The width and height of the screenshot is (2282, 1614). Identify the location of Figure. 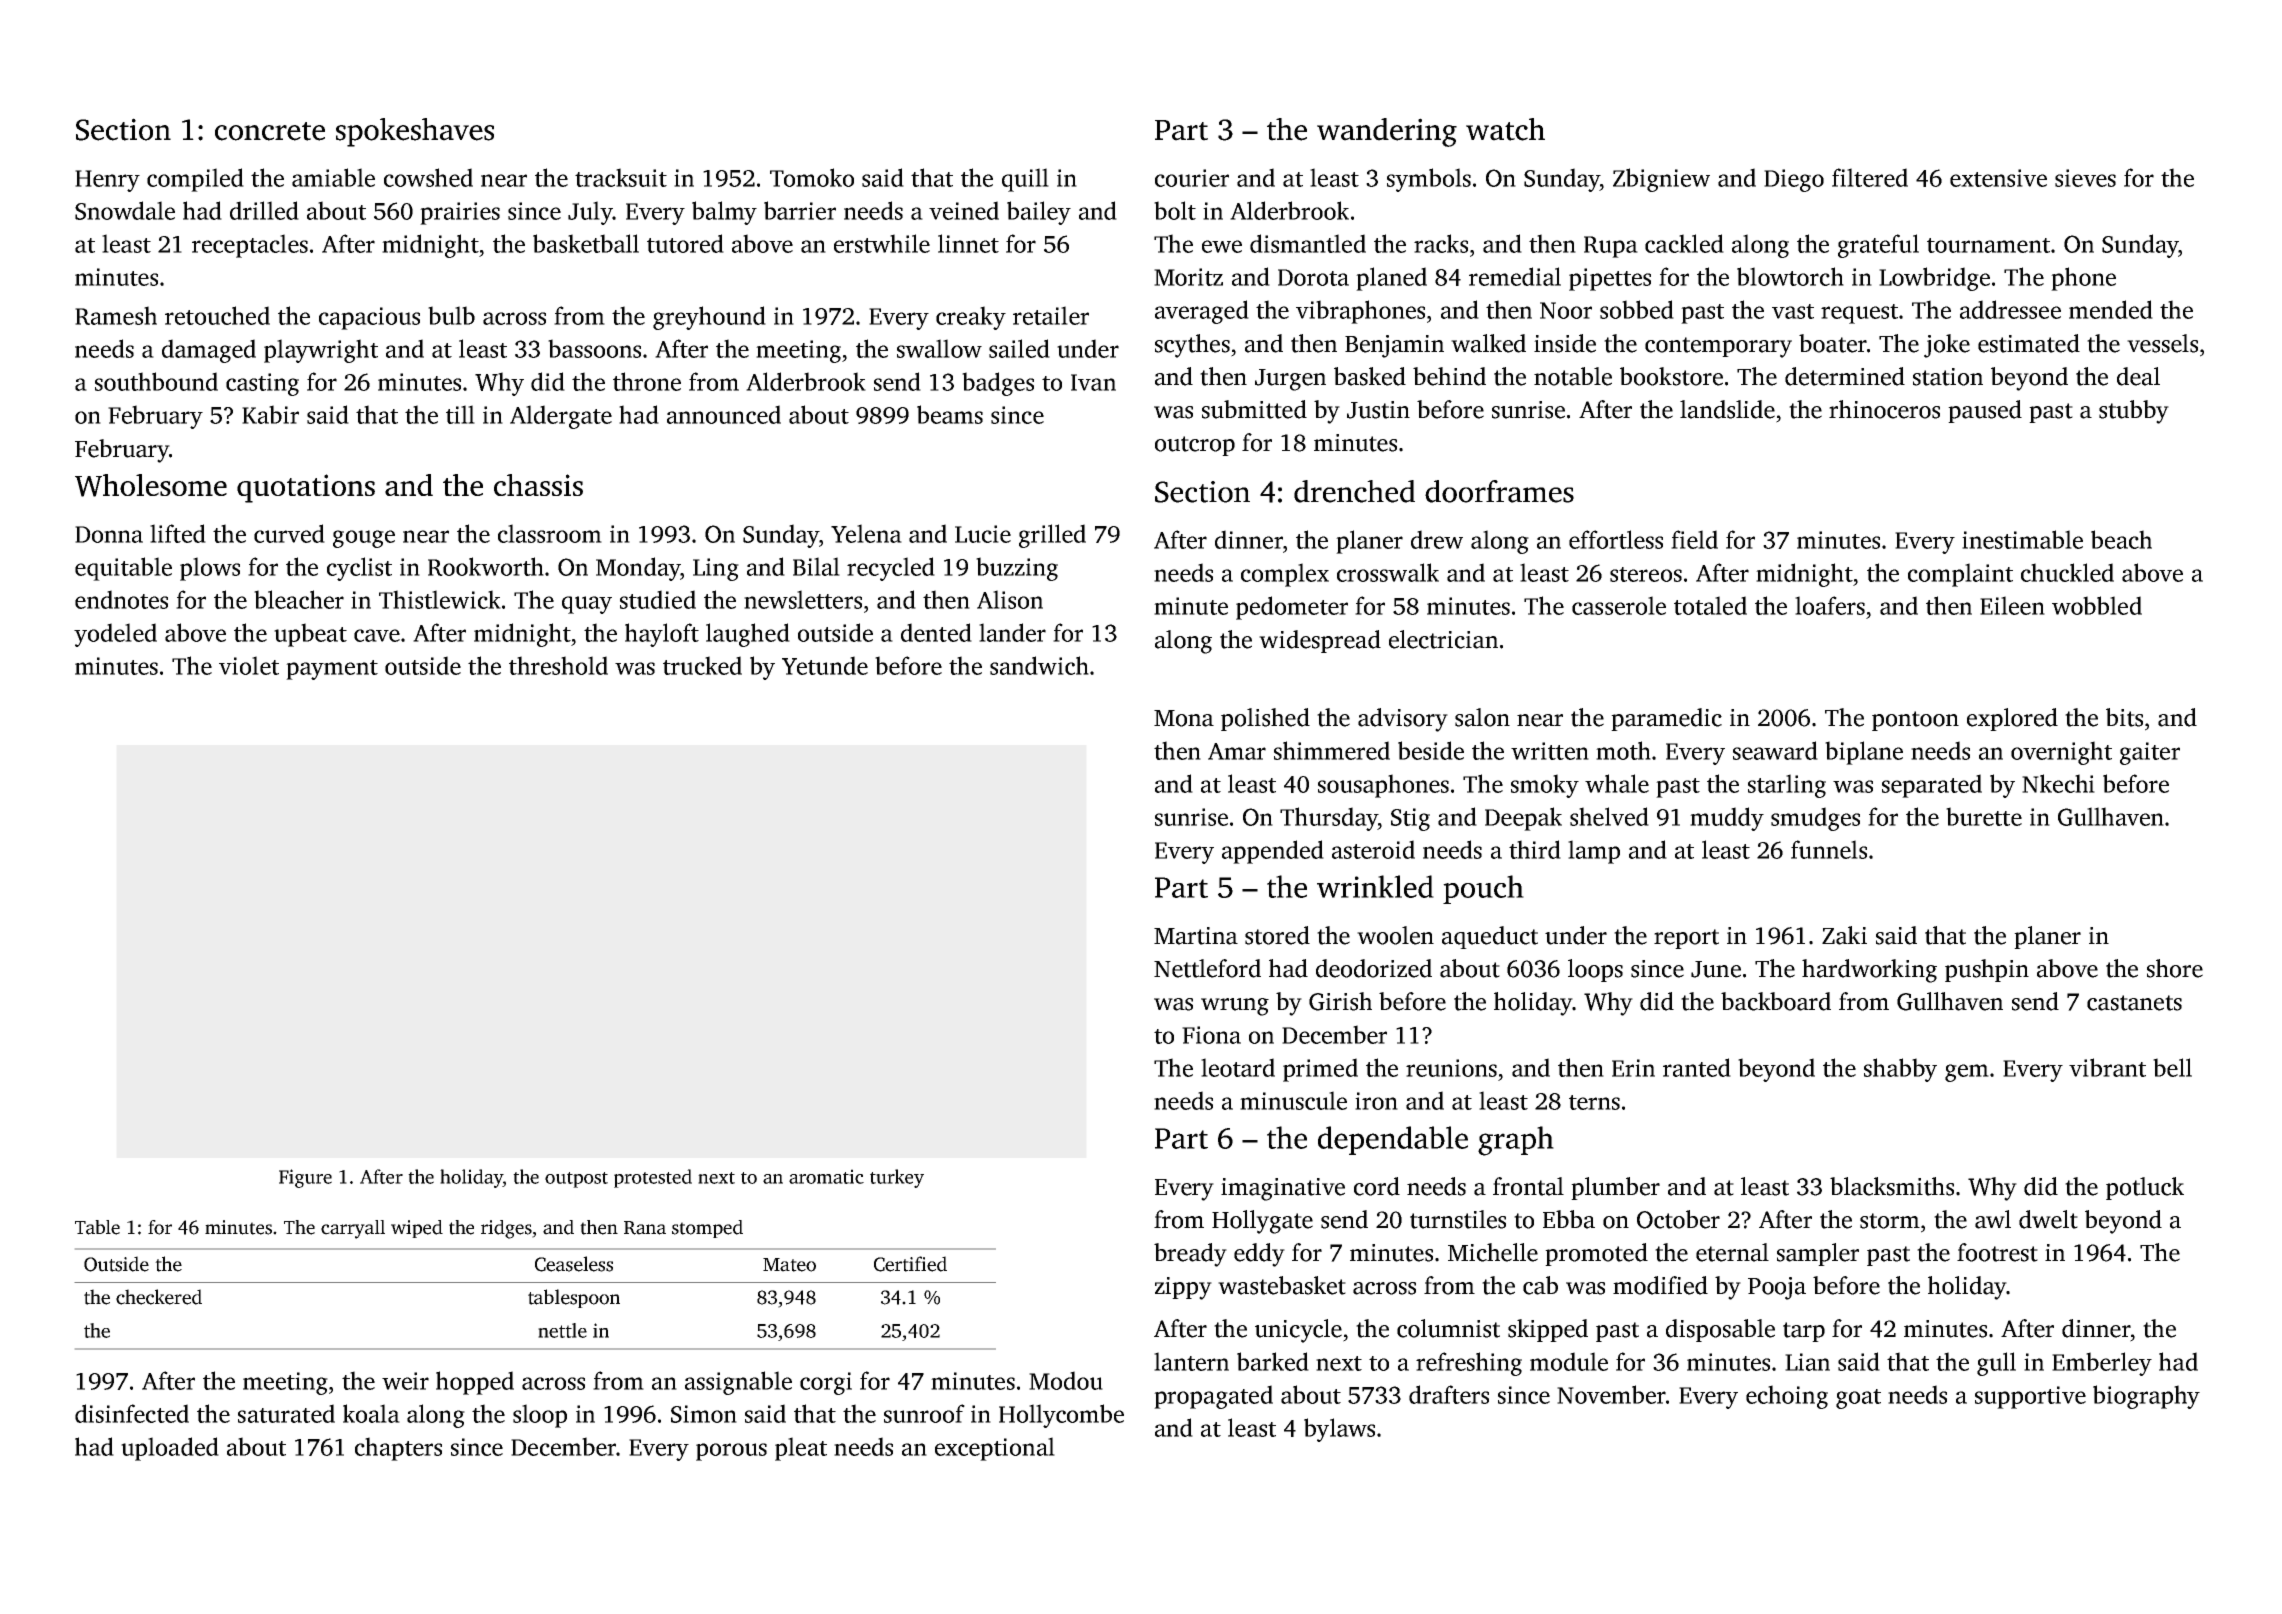
(305, 1178).
